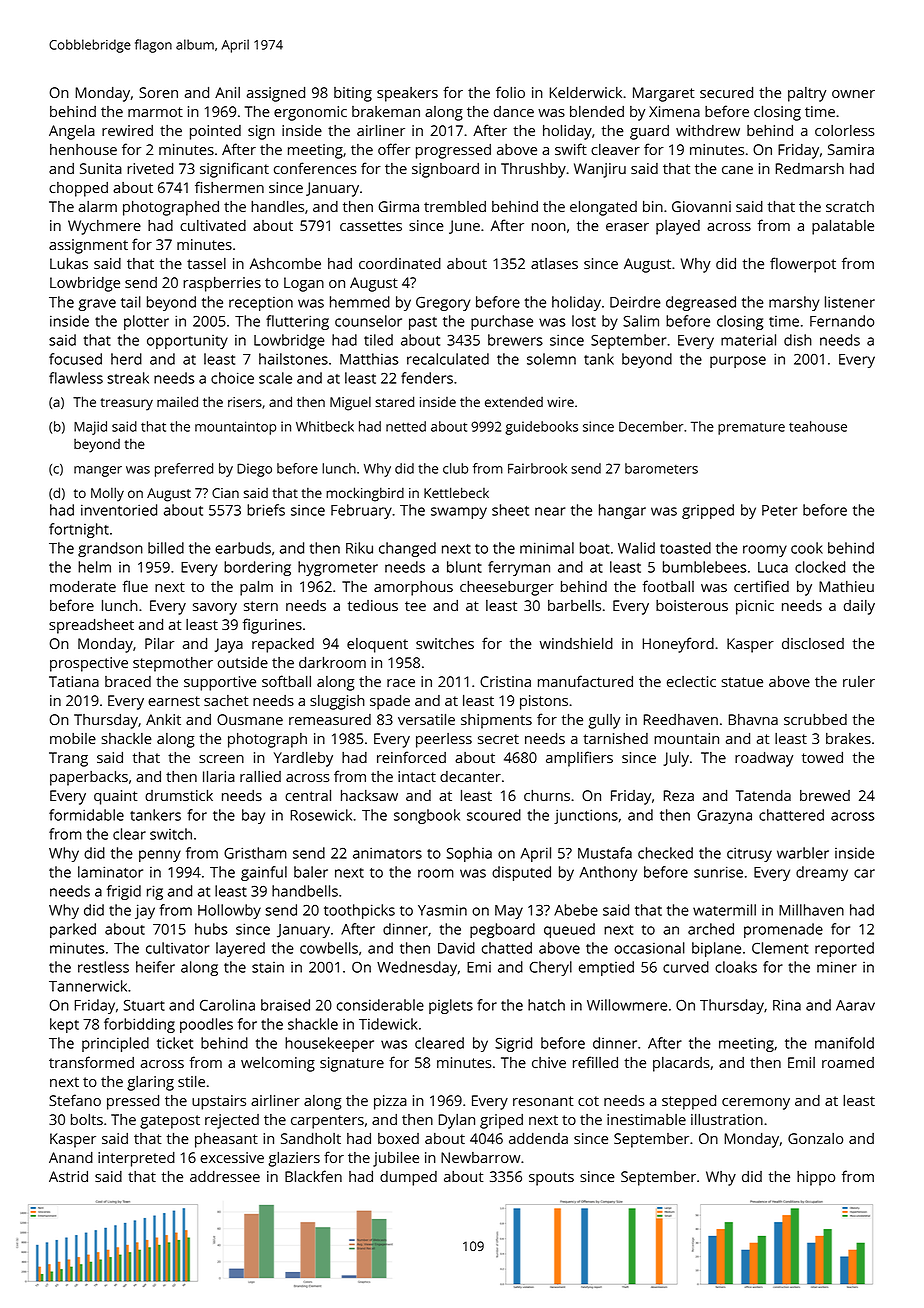  What do you see at coordinates (227, 92) in the screenshot?
I see `Anil` at bounding box center [227, 92].
